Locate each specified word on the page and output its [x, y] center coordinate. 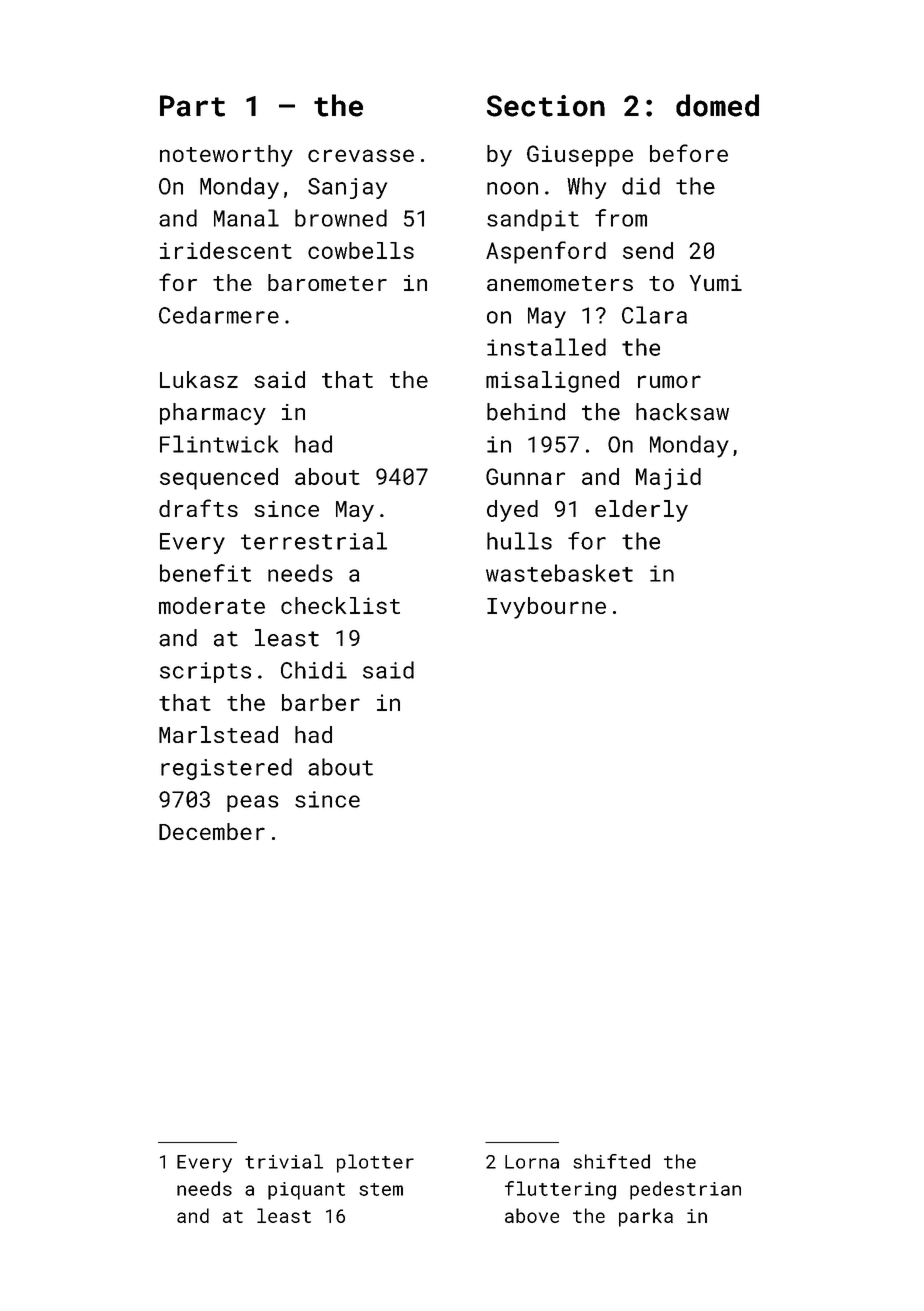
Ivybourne [546, 608]
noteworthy [226, 156]
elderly [641, 511]
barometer [327, 282]
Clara [654, 315]
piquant [306, 1191]
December [212, 831]
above [532, 1215]
